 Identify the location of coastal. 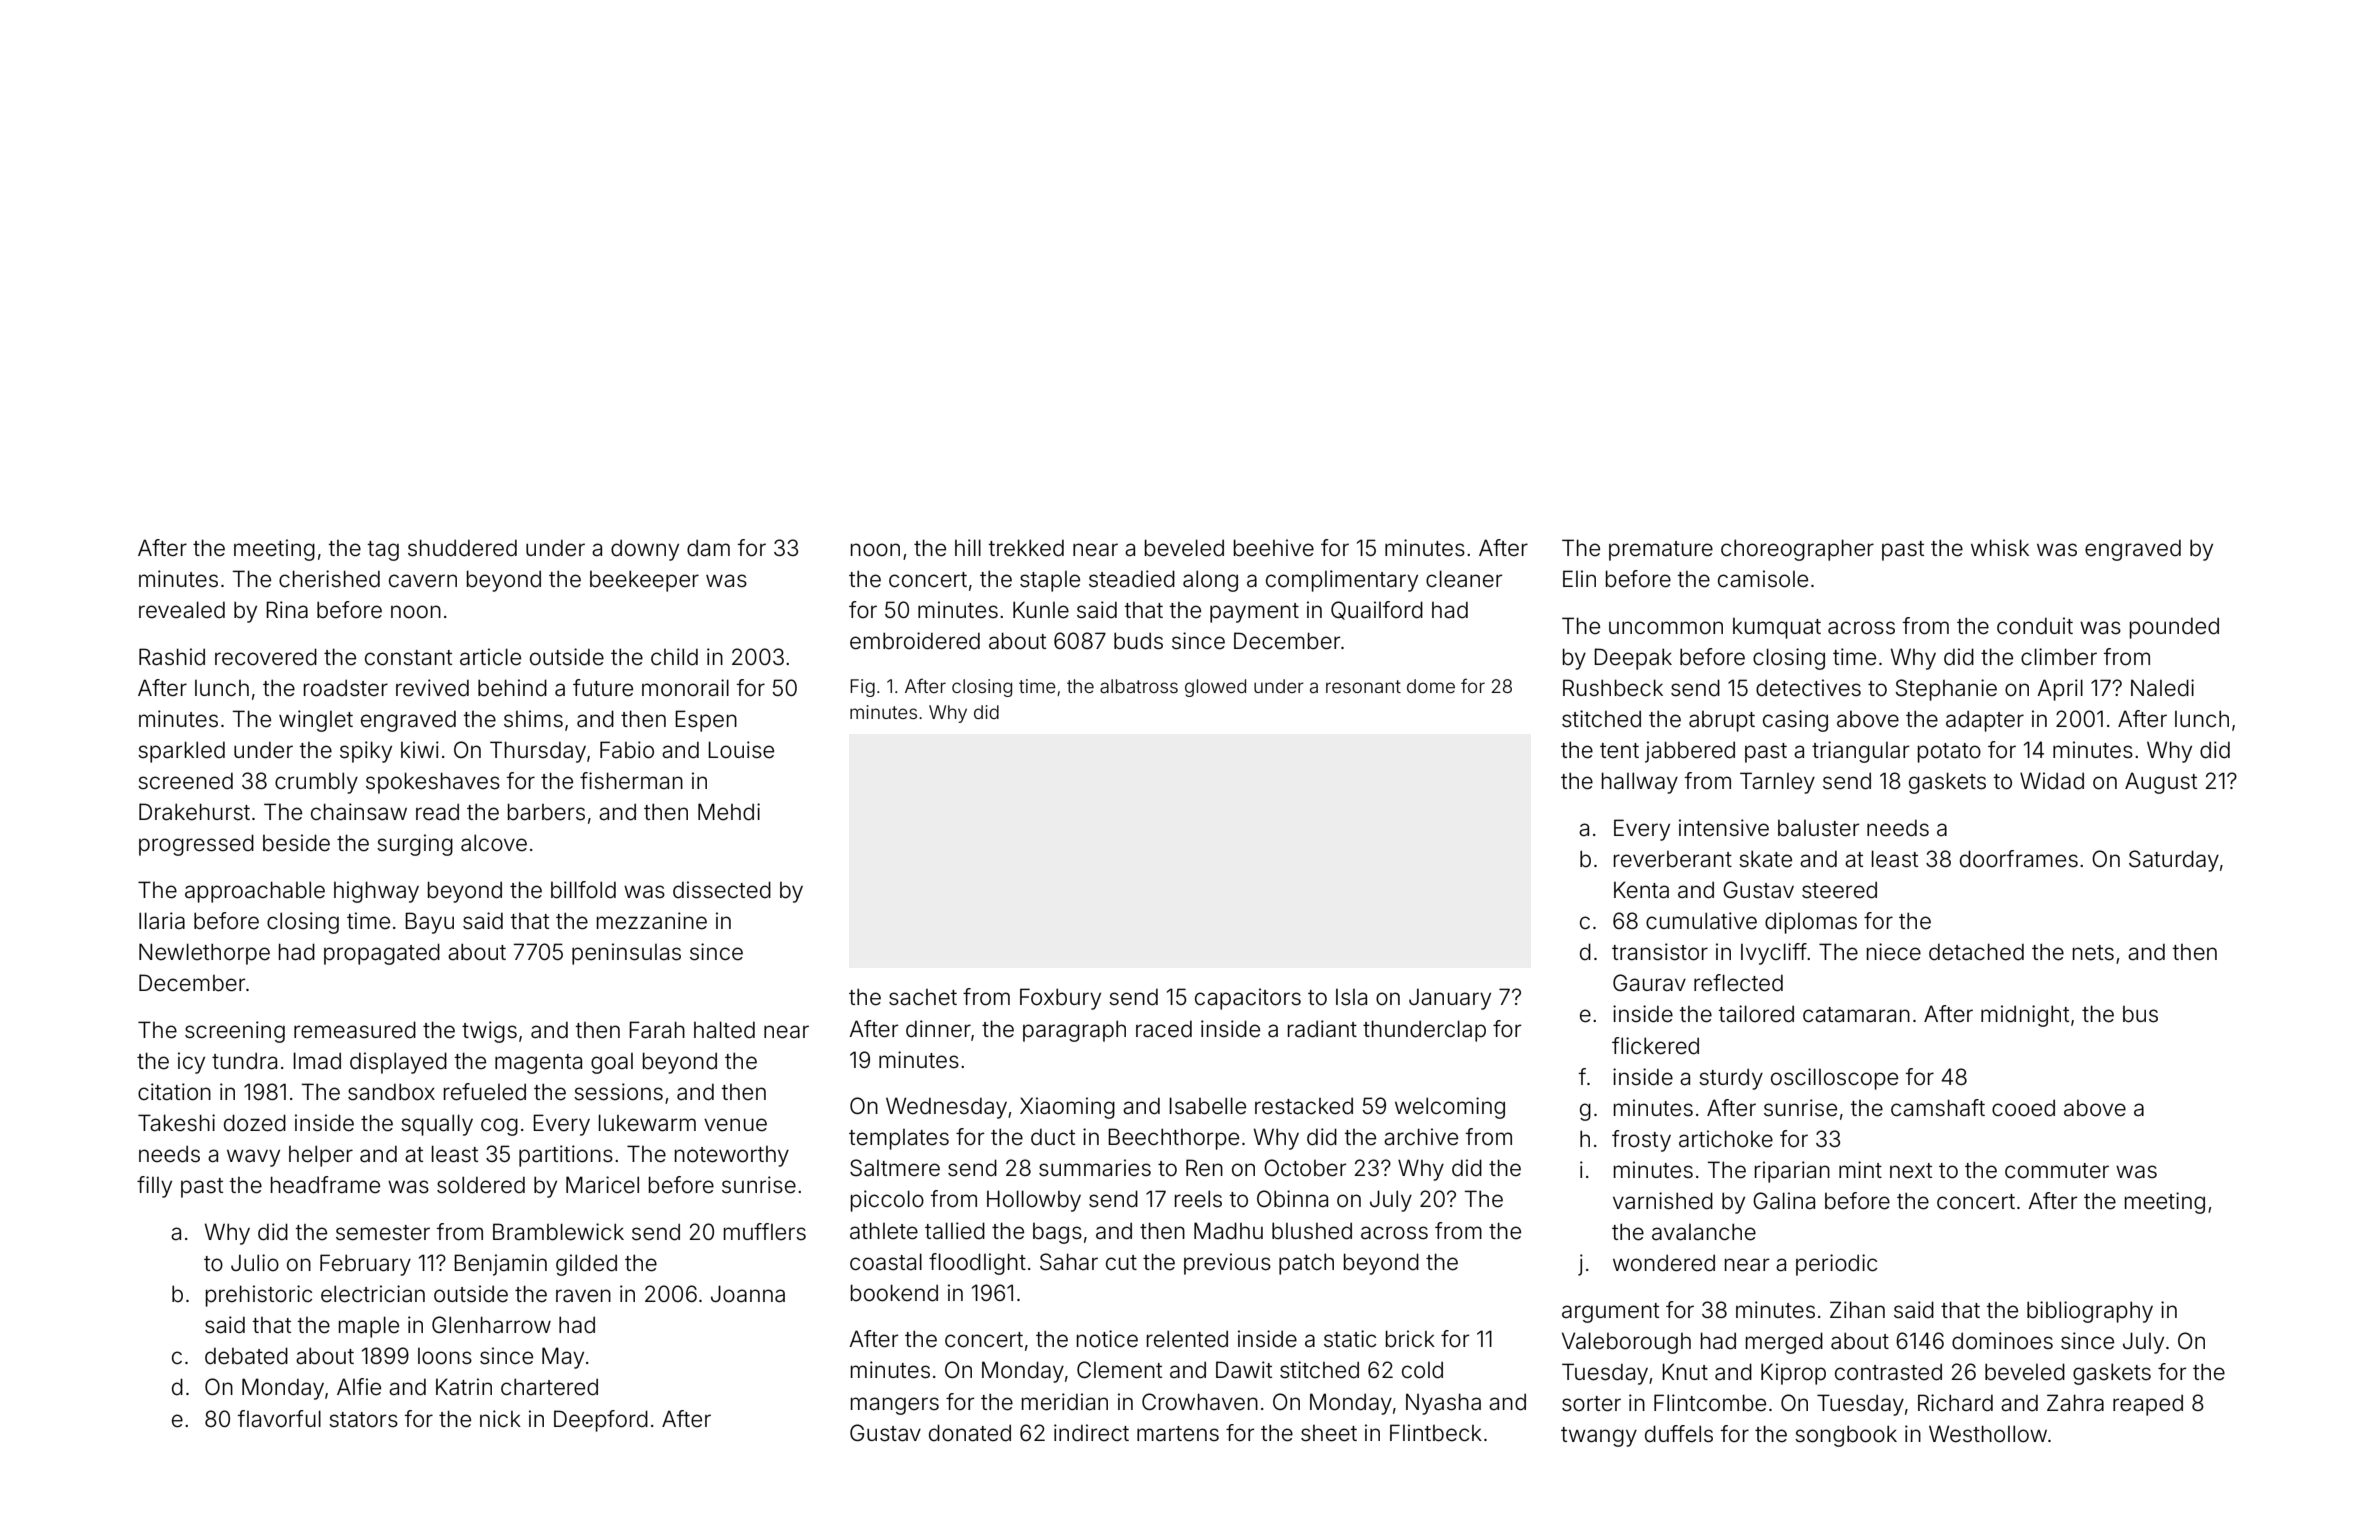
(886, 1262).
